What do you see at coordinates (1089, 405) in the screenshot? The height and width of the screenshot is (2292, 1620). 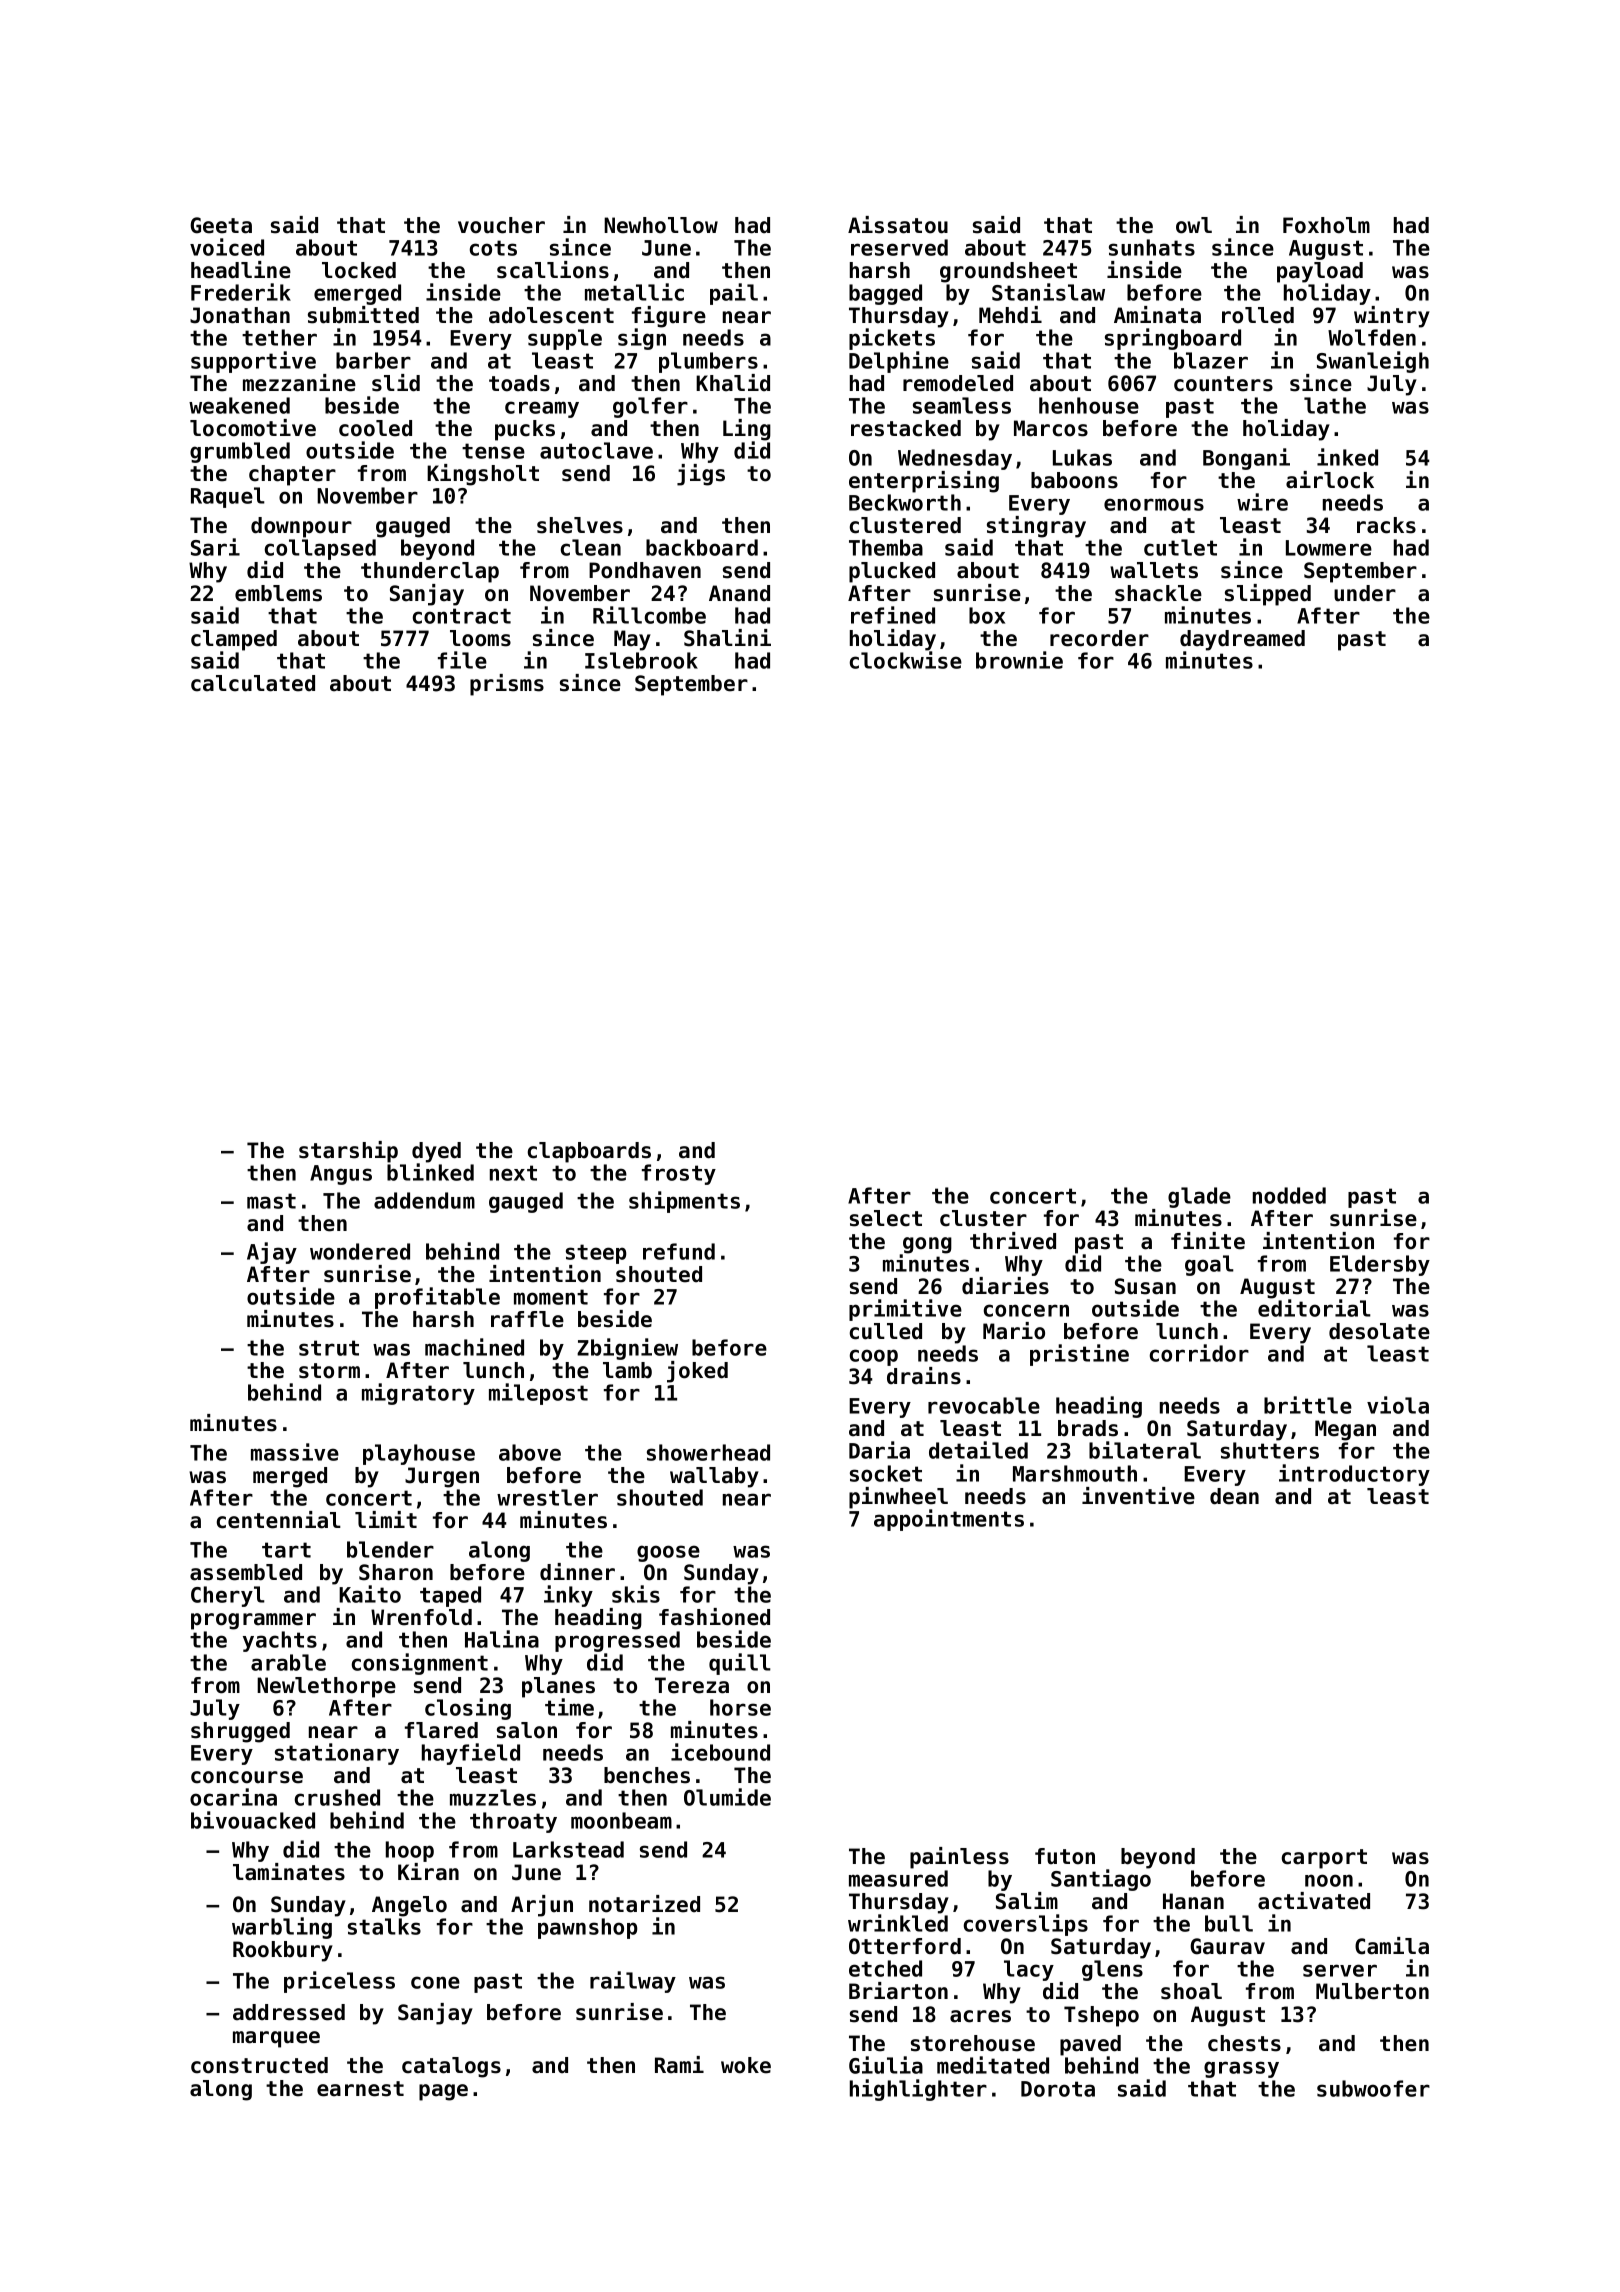 I see `henhouse` at bounding box center [1089, 405].
